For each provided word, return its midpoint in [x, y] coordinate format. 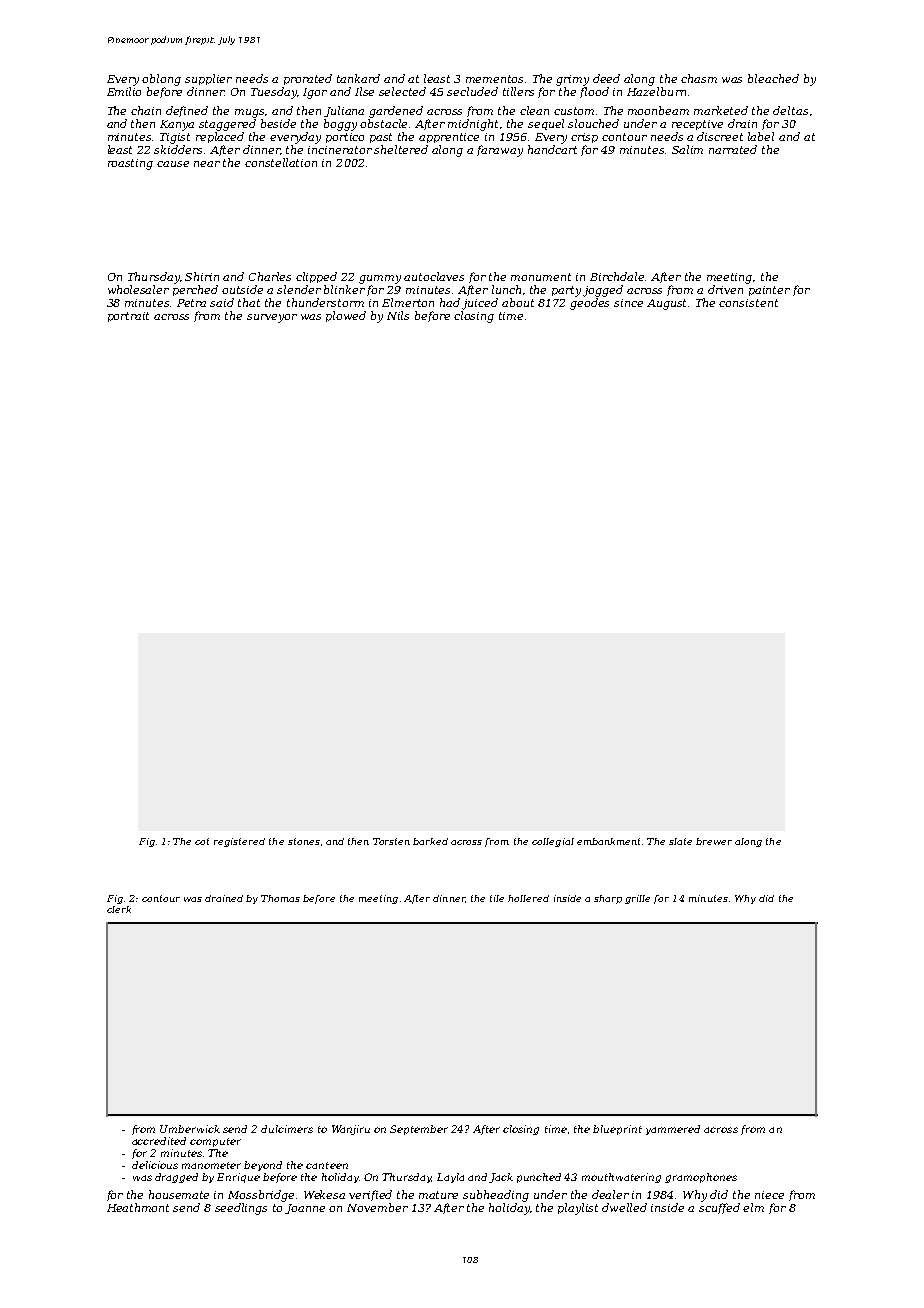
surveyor [272, 318]
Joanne [305, 1209]
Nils [398, 315]
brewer [714, 841]
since [628, 303]
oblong [161, 80]
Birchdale [618, 276]
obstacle [383, 123]
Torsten [391, 841]
